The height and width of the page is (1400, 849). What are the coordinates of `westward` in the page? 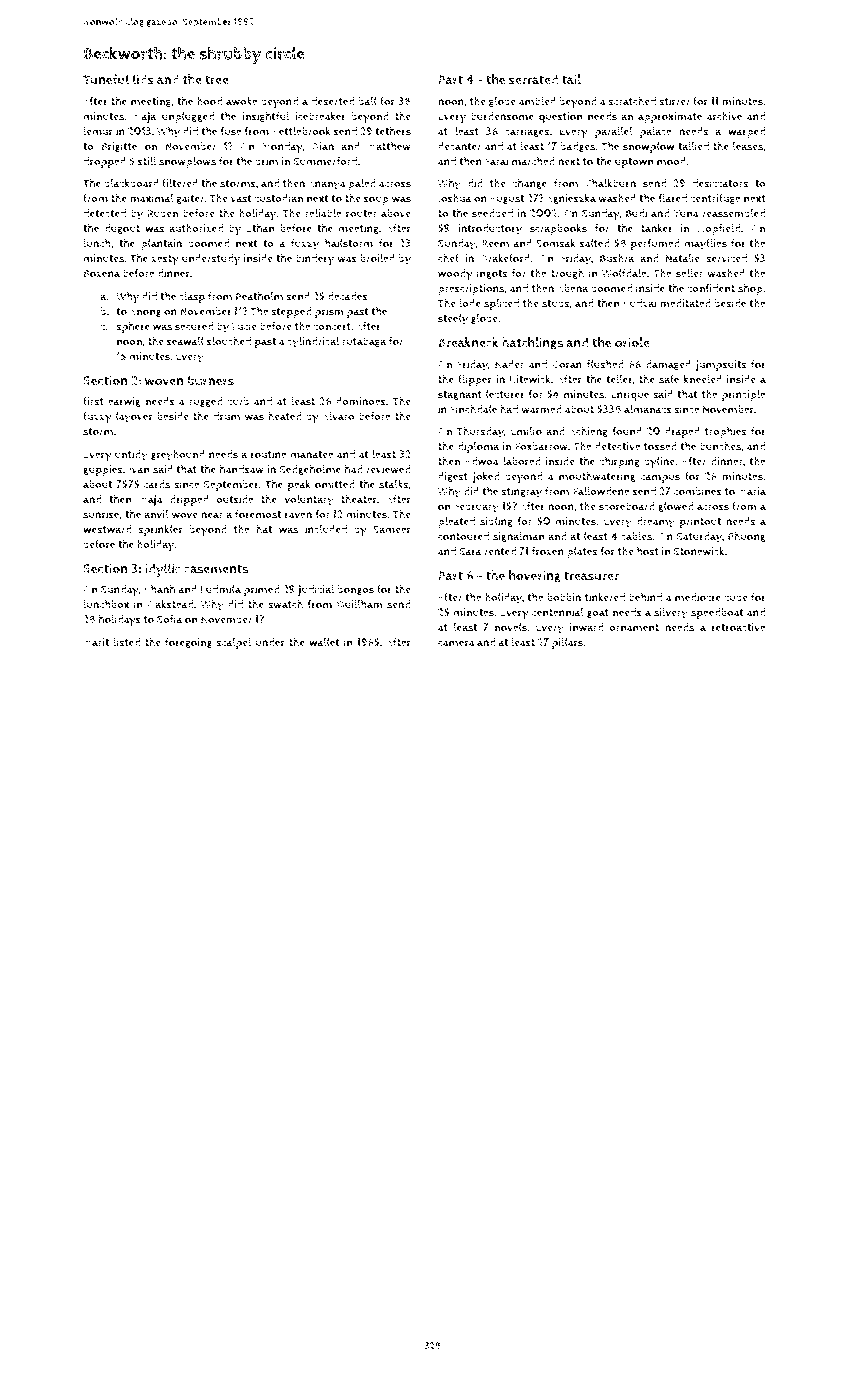 It's located at (107, 529).
